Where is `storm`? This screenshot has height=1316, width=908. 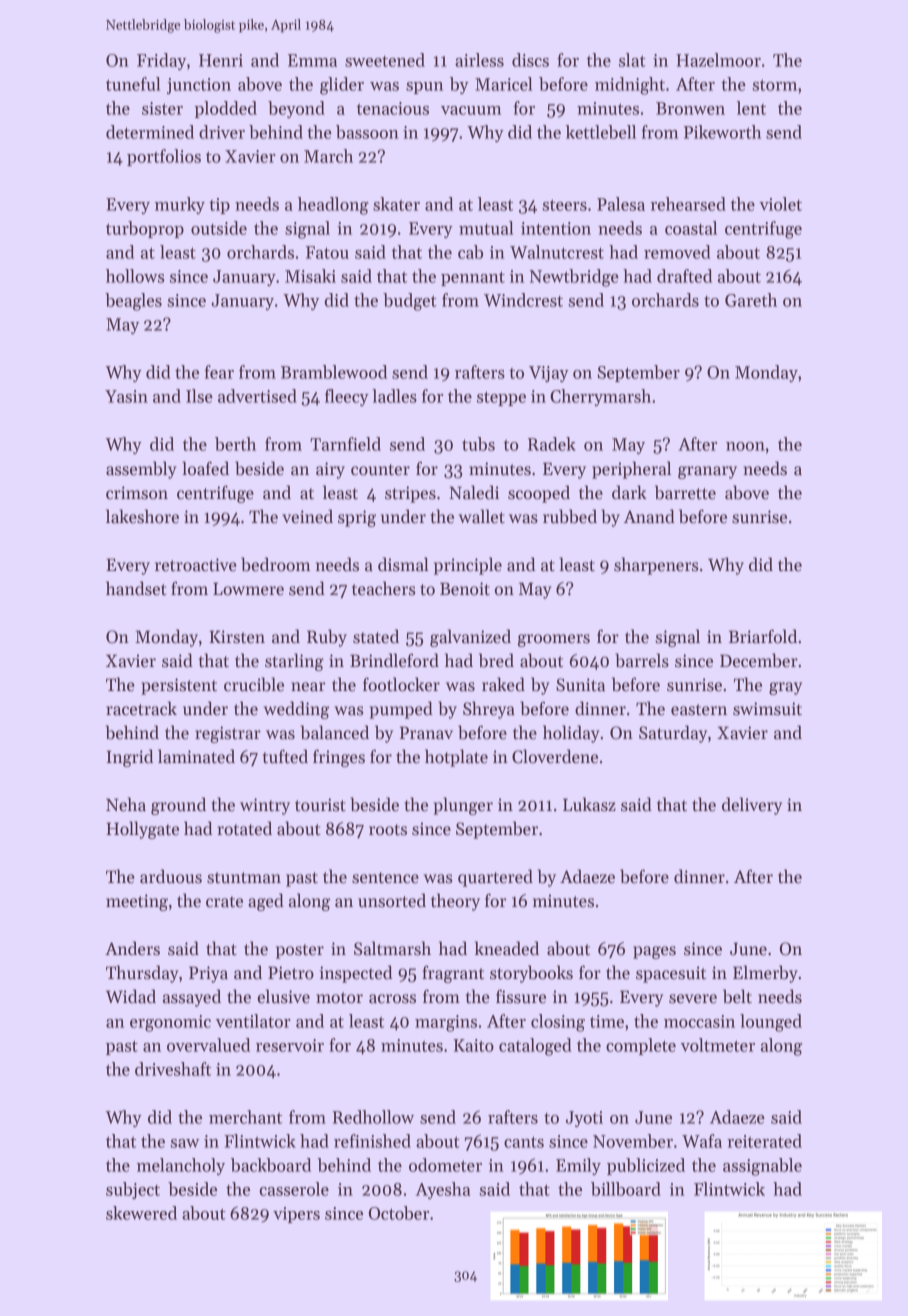
storm is located at coordinates (775, 85).
